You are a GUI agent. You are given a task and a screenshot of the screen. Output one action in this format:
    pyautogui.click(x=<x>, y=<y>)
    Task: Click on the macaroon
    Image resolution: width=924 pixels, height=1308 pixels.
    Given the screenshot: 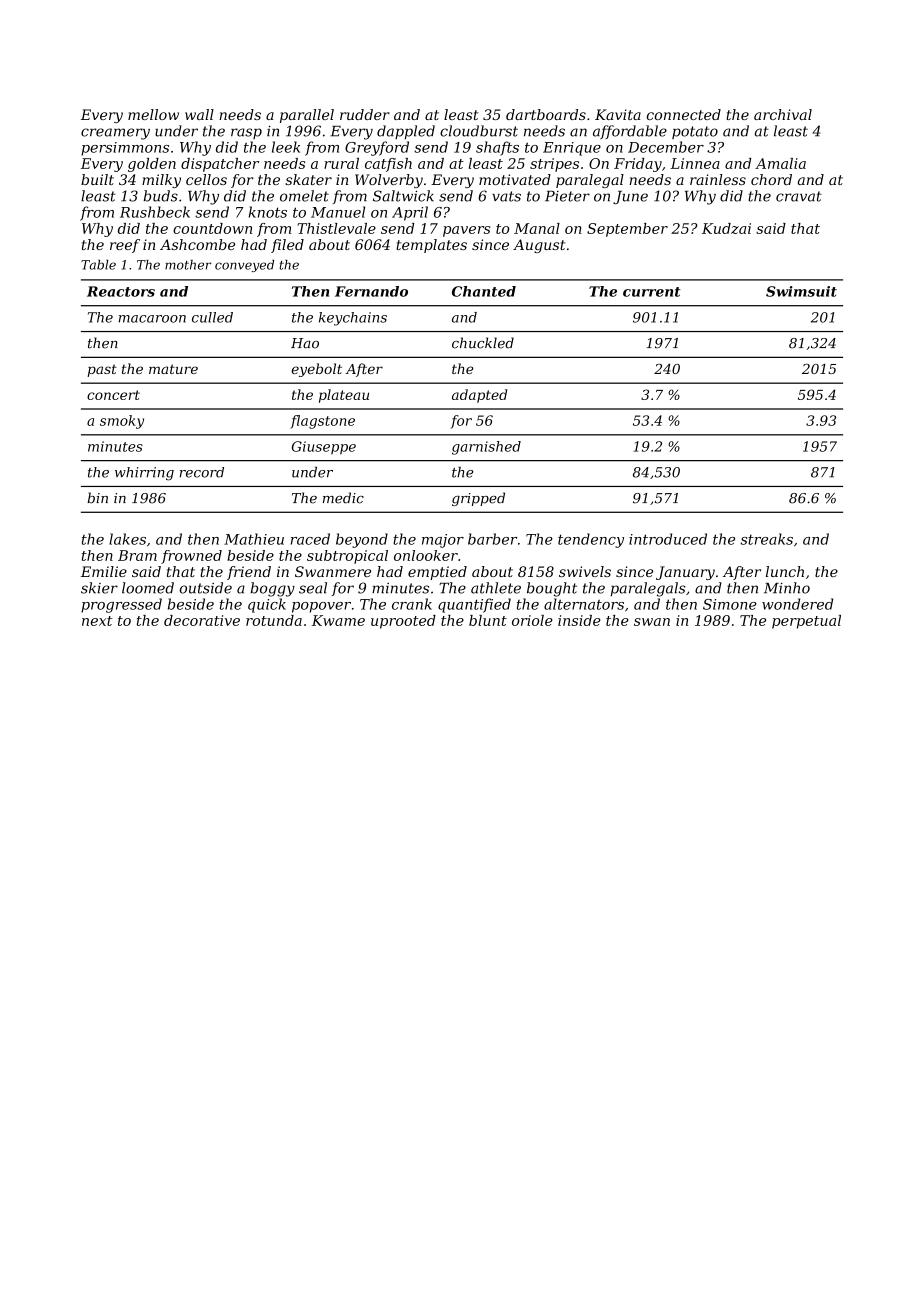 What is the action you would take?
    pyautogui.click(x=152, y=319)
